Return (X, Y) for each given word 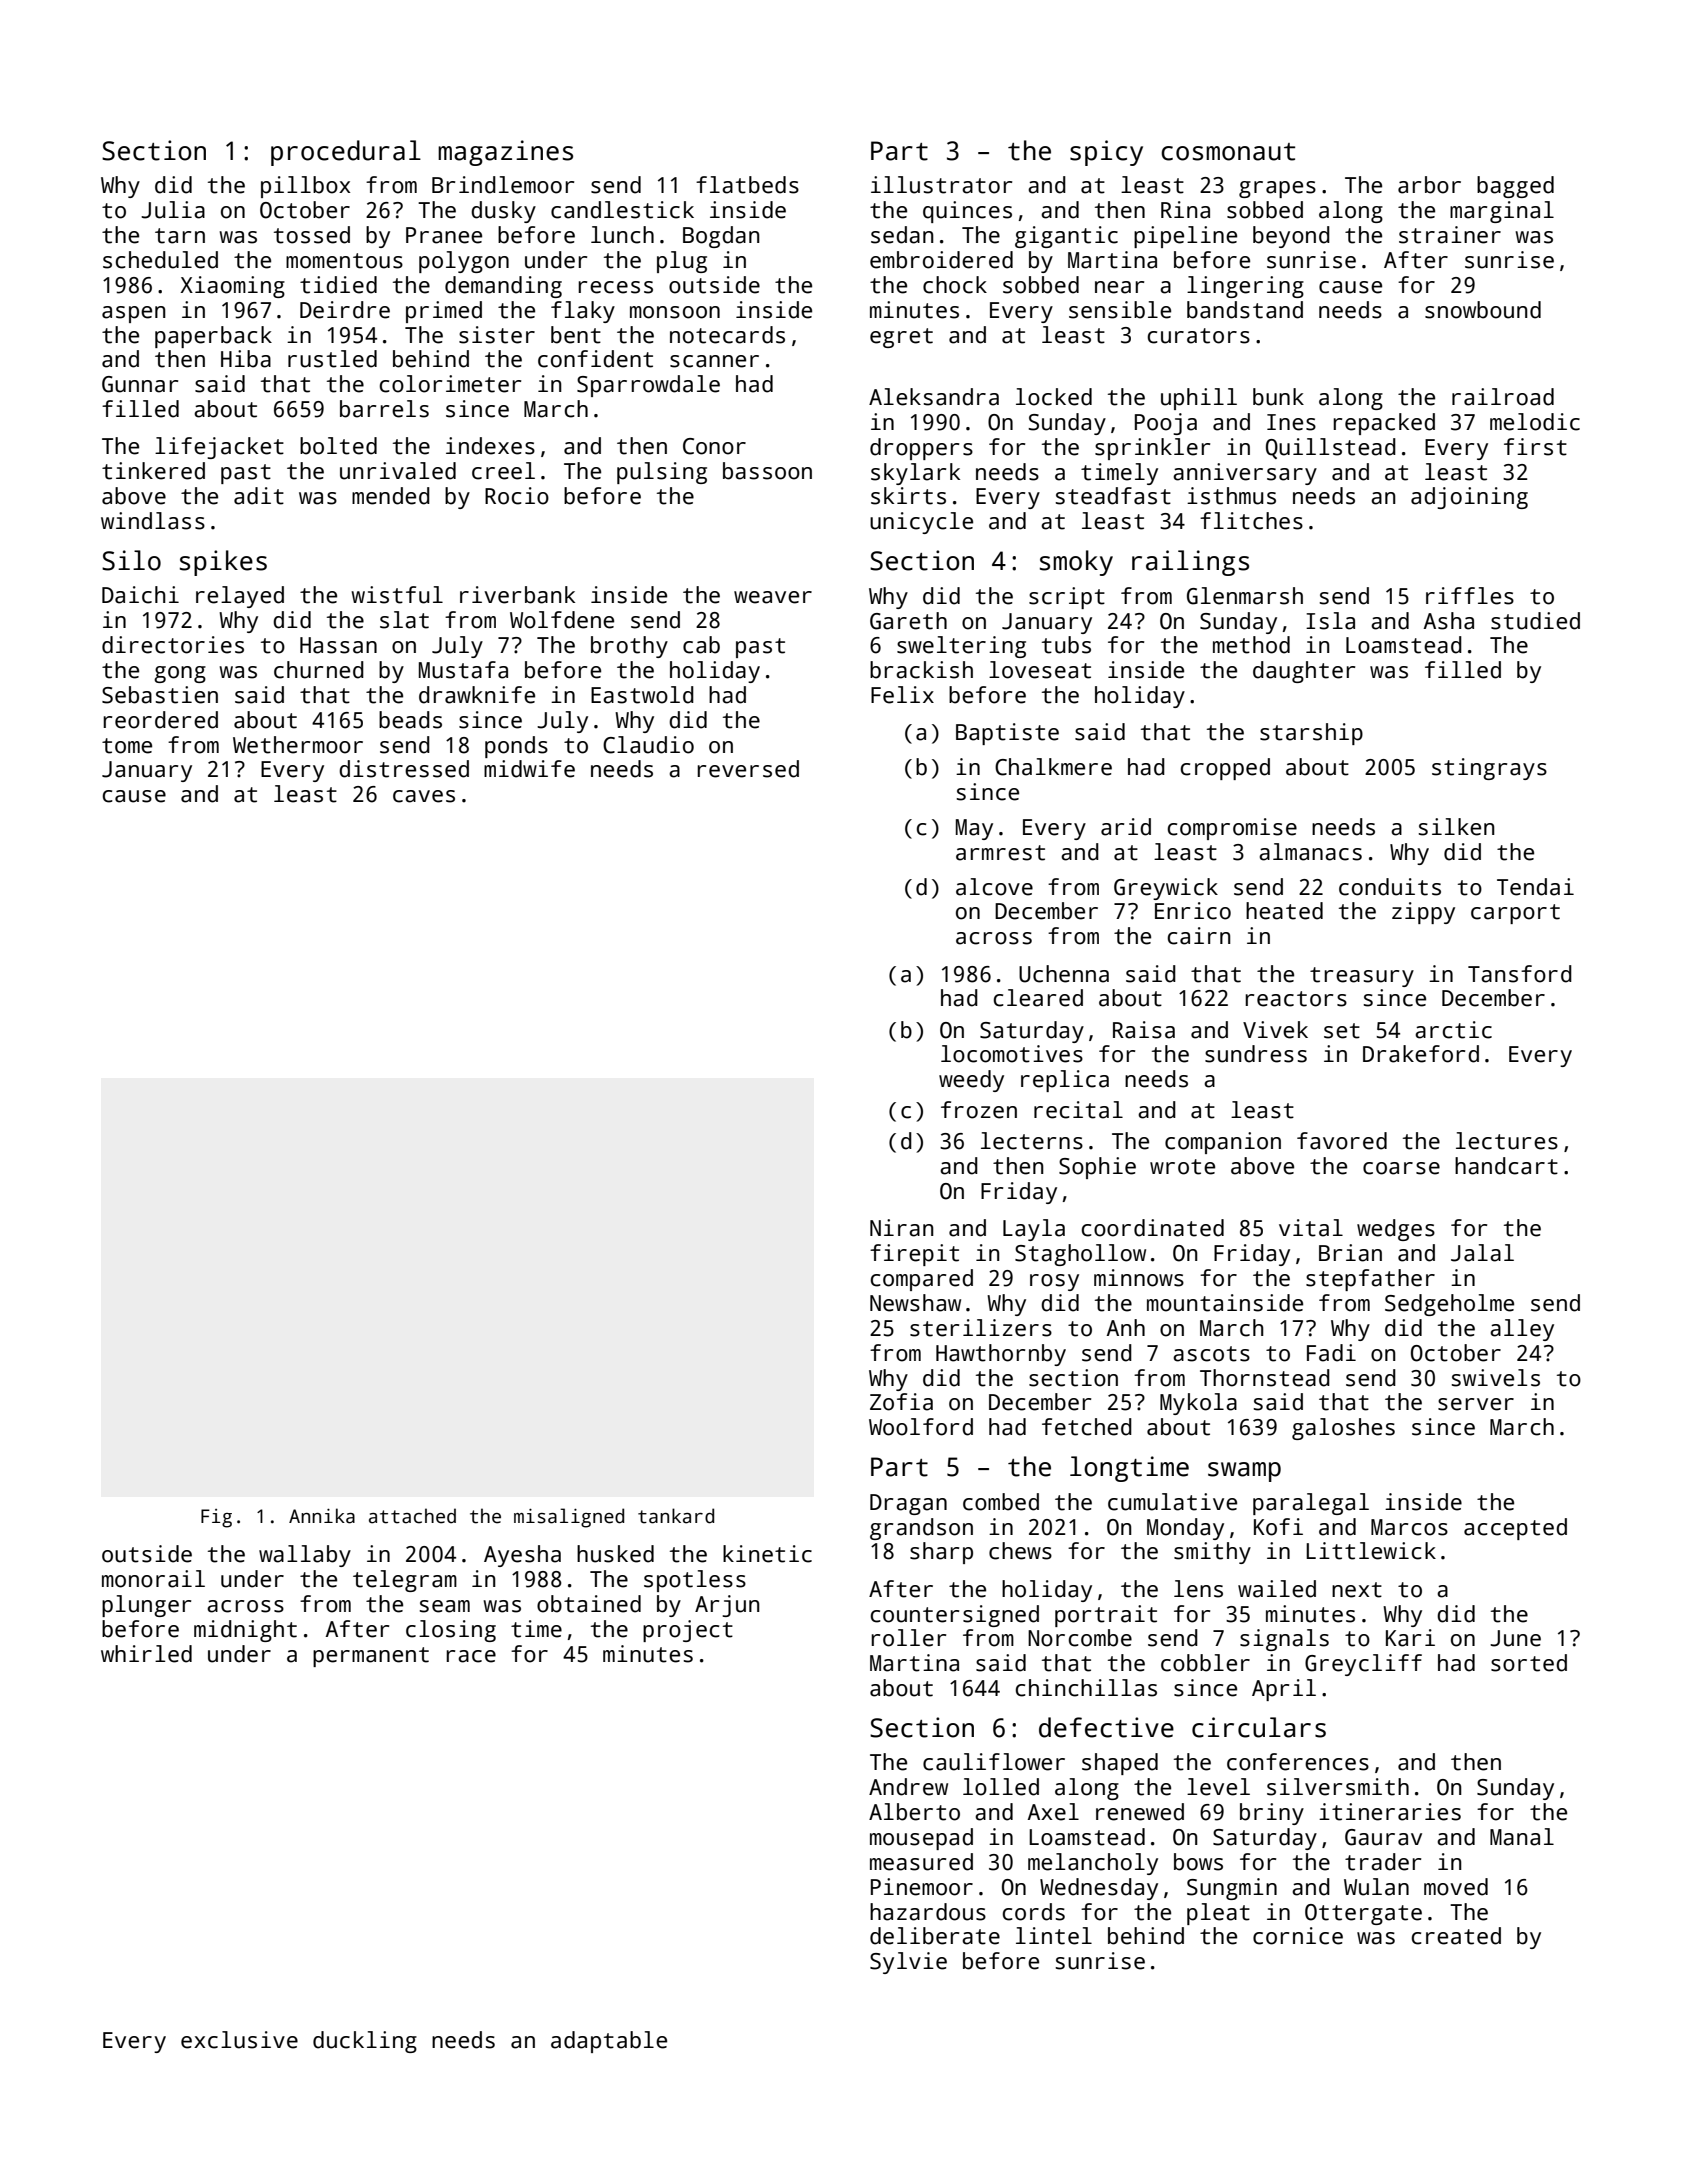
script (1067, 598)
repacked (1384, 424)
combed (1001, 1502)
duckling (365, 2042)
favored (1342, 1141)
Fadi (1331, 1353)
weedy (971, 1081)
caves (424, 796)
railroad (1503, 397)
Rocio (517, 496)
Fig (216, 1518)
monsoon (675, 312)
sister (497, 335)
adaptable (609, 2042)
